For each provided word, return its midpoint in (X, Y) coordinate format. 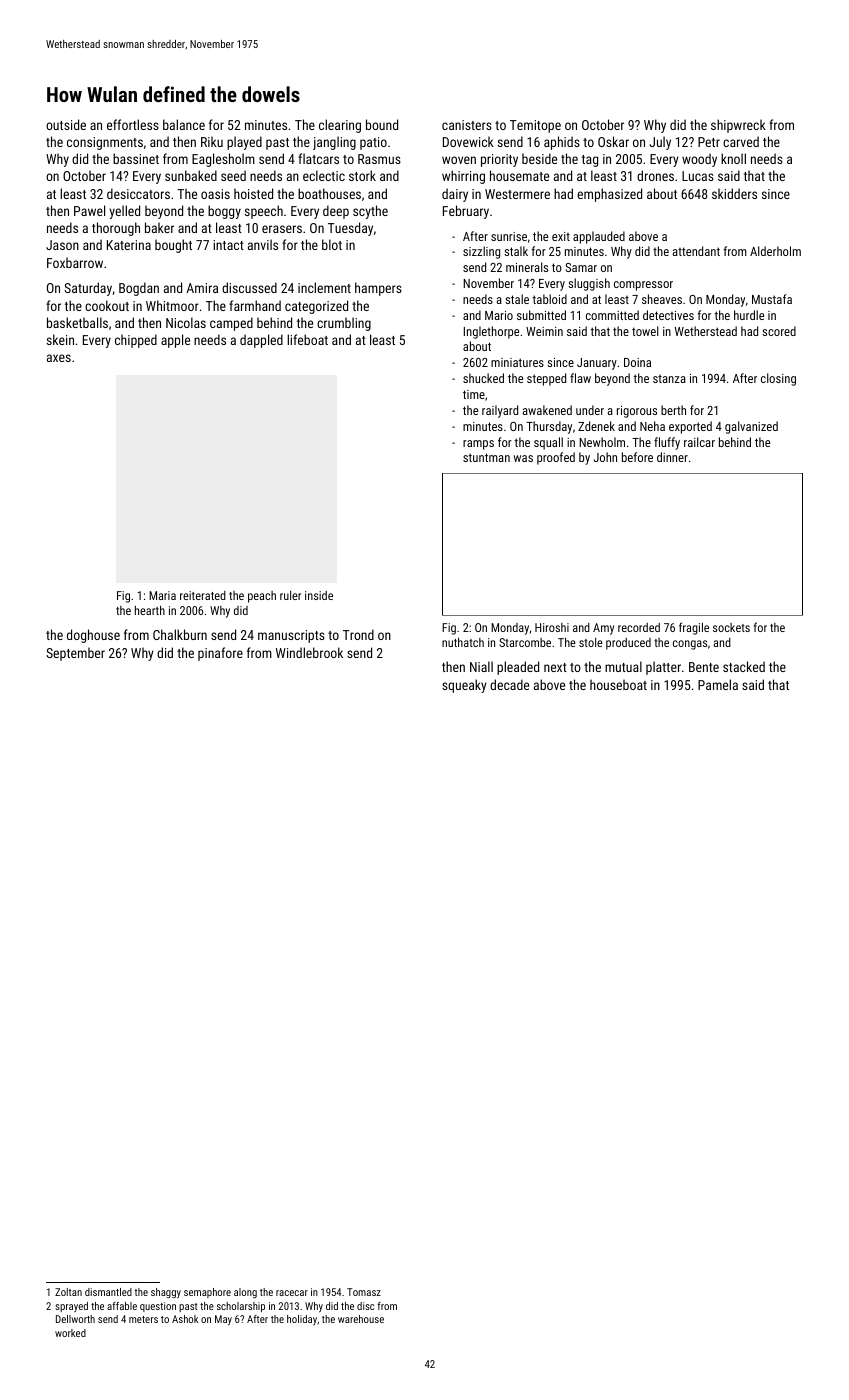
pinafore (220, 654)
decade (509, 684)
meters (143, 1319)
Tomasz (364, 1292)
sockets (731, 627)
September (75, 654)
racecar (292, 1293)
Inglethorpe (491, 332)
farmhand (255, 305)
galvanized (751, 427)
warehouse (361, 1319)
